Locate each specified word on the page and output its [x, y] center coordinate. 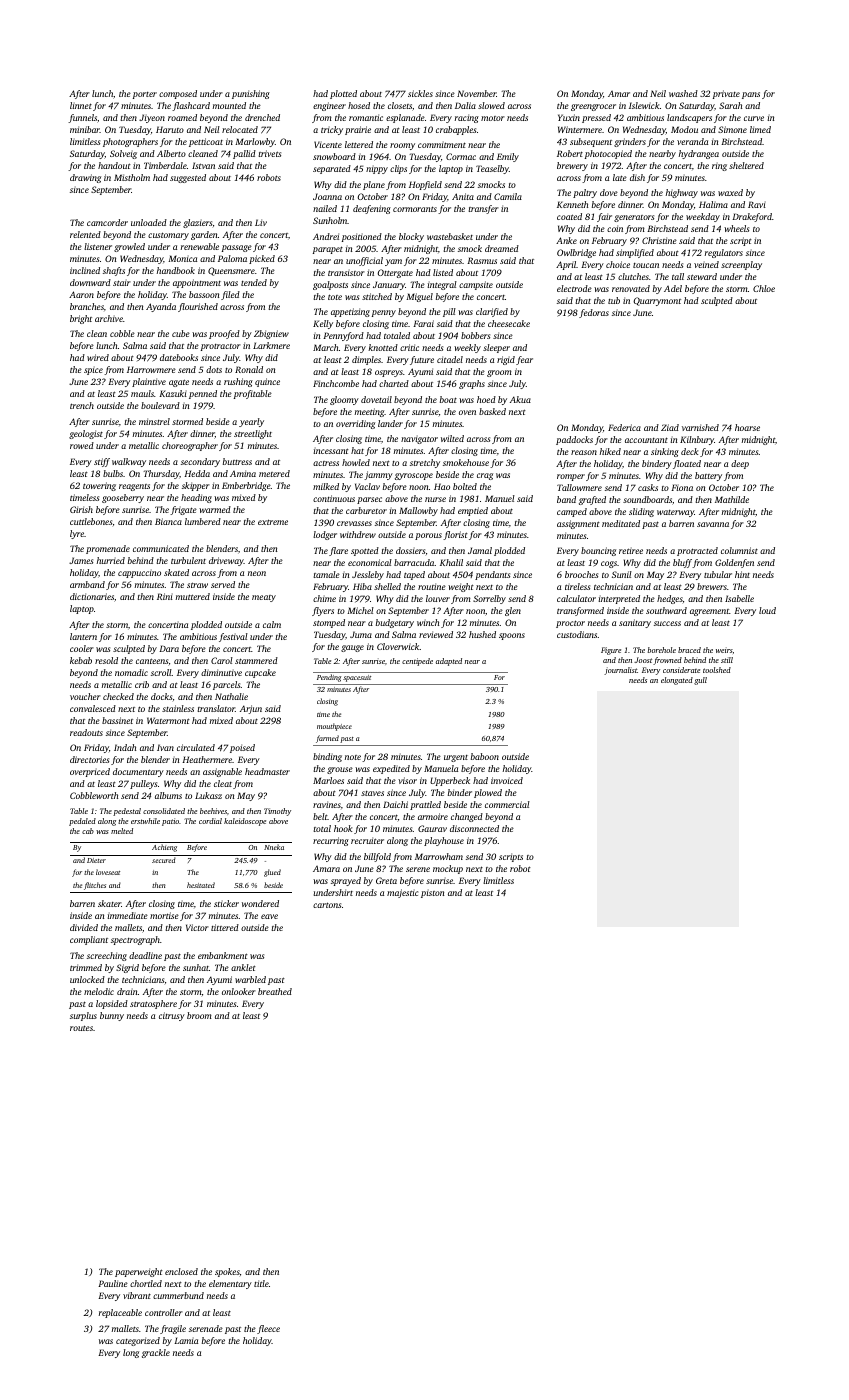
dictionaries [92, 596]
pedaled [82, 822]
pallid [244, 154]
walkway [129, 462]
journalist [621, 671]
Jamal [480, 550]
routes [81, 1028]
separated [332, 169]
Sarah [730, 105]
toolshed [717, 670]
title [261, 1283]
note [353, 757]
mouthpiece [334, 727]
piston [432, 893]
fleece [268, 1329]
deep [740, 464]
